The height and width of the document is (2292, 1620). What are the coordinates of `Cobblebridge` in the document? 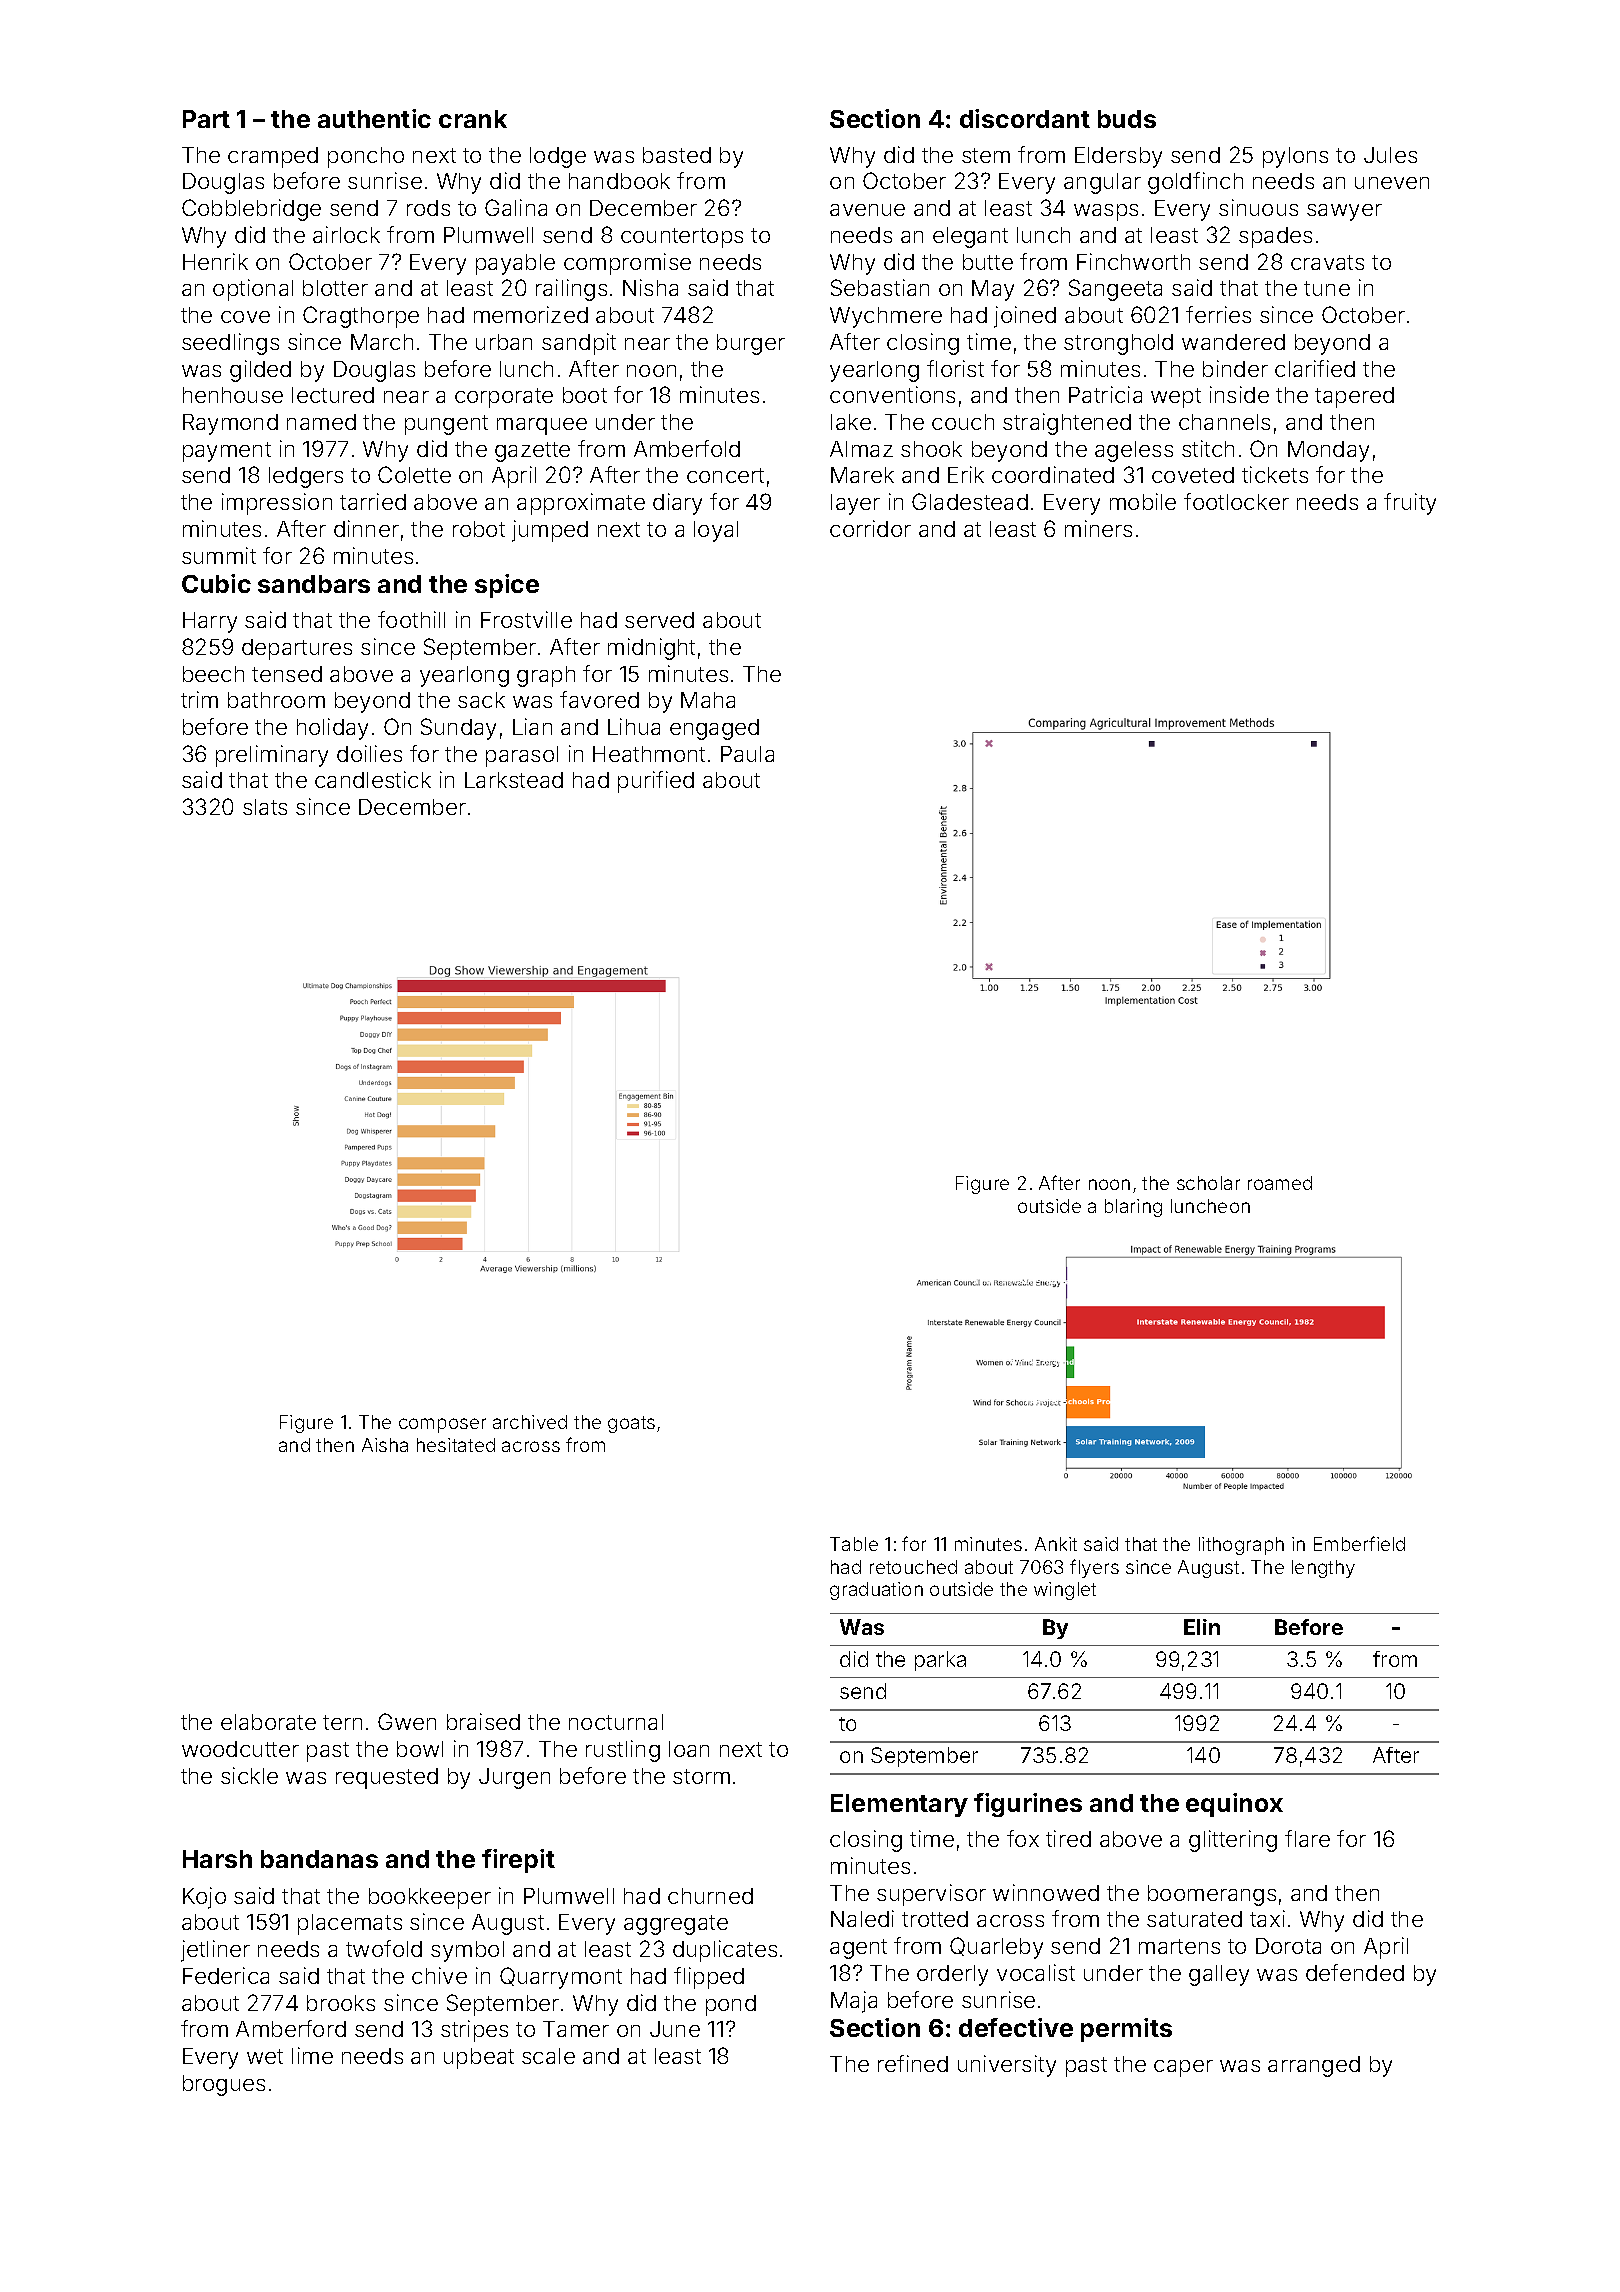 It's located at (251, 210).
